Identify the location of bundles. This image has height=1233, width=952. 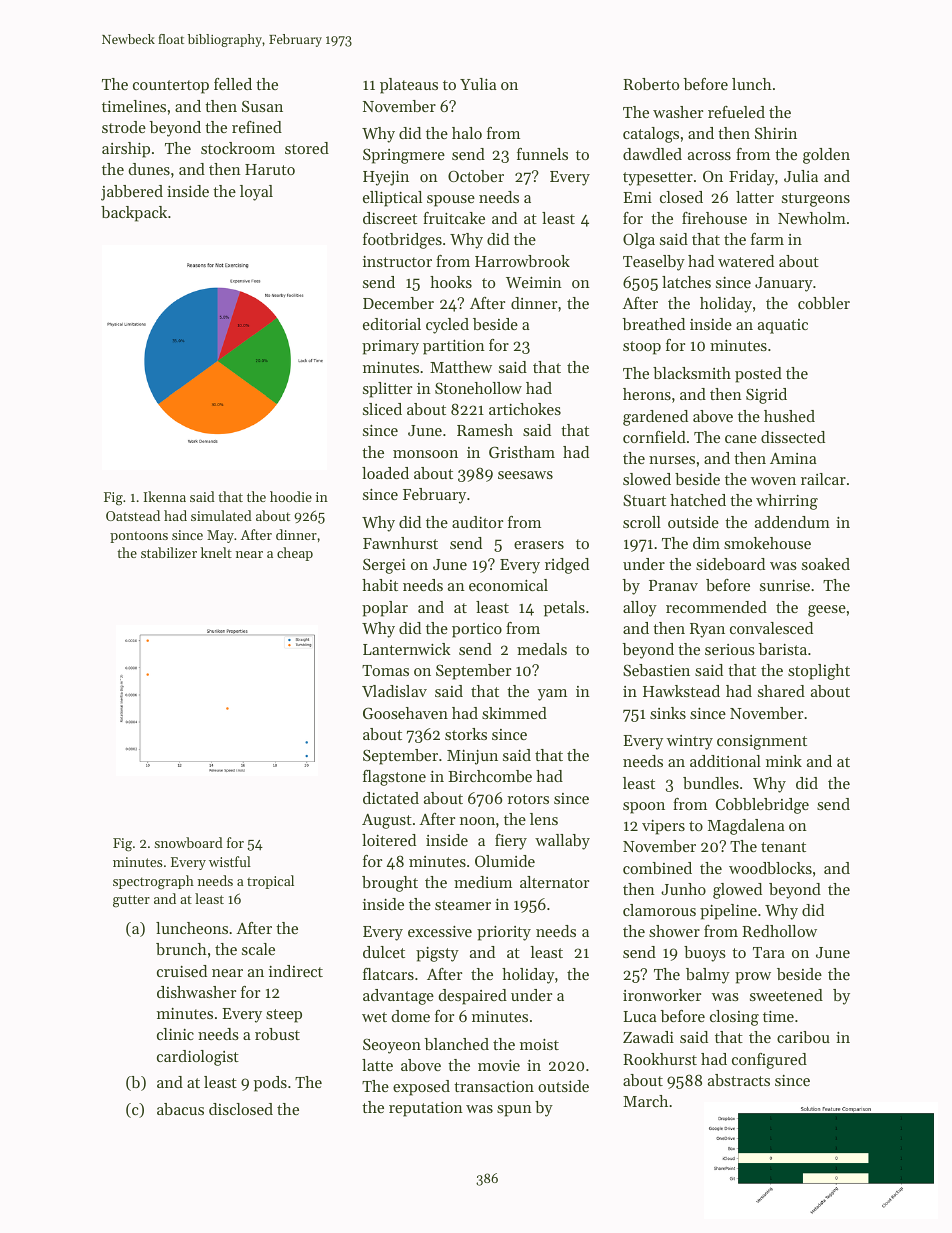
(711, 783).
